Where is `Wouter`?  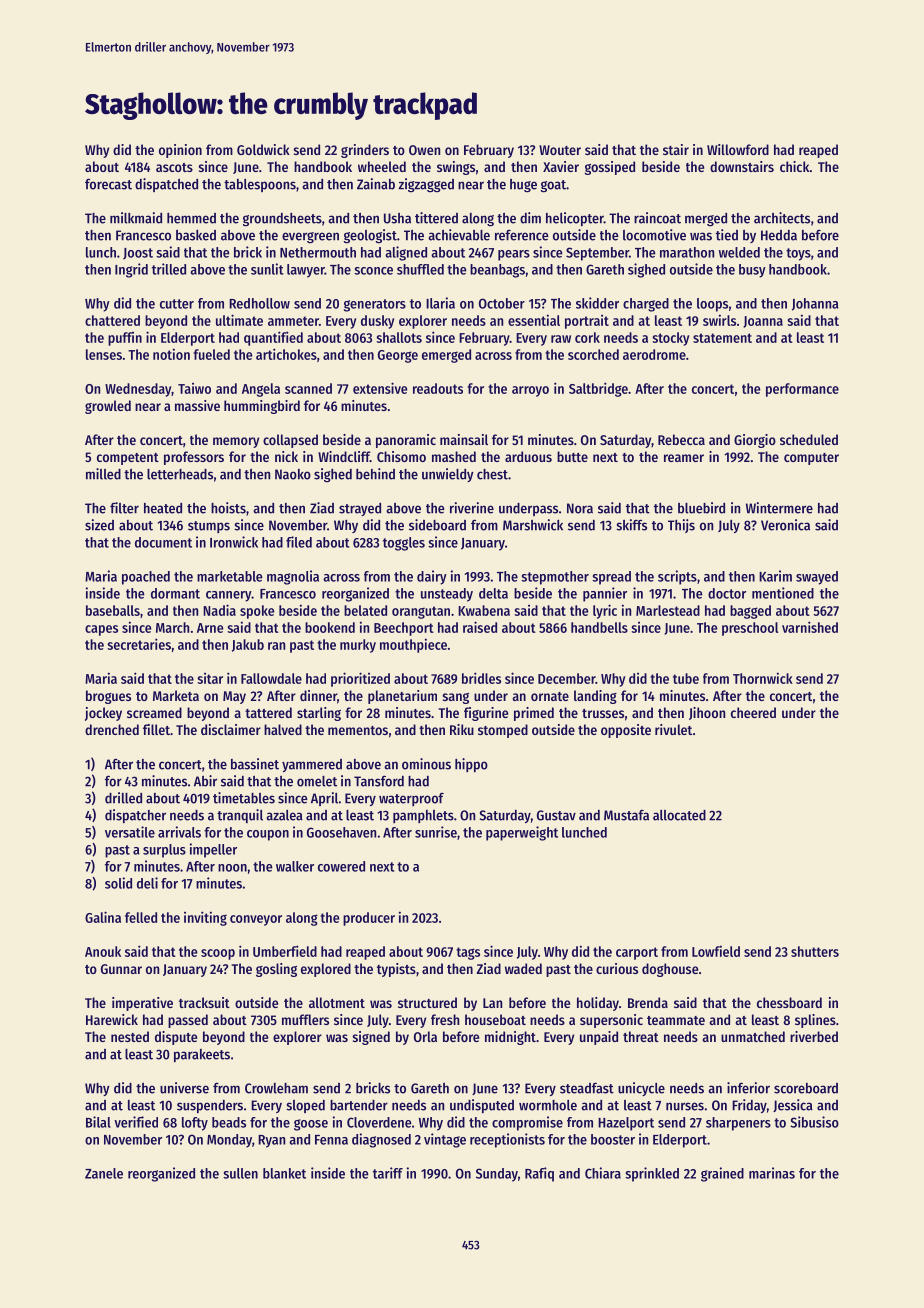
Wouter is located at coordinates (560, 150).
